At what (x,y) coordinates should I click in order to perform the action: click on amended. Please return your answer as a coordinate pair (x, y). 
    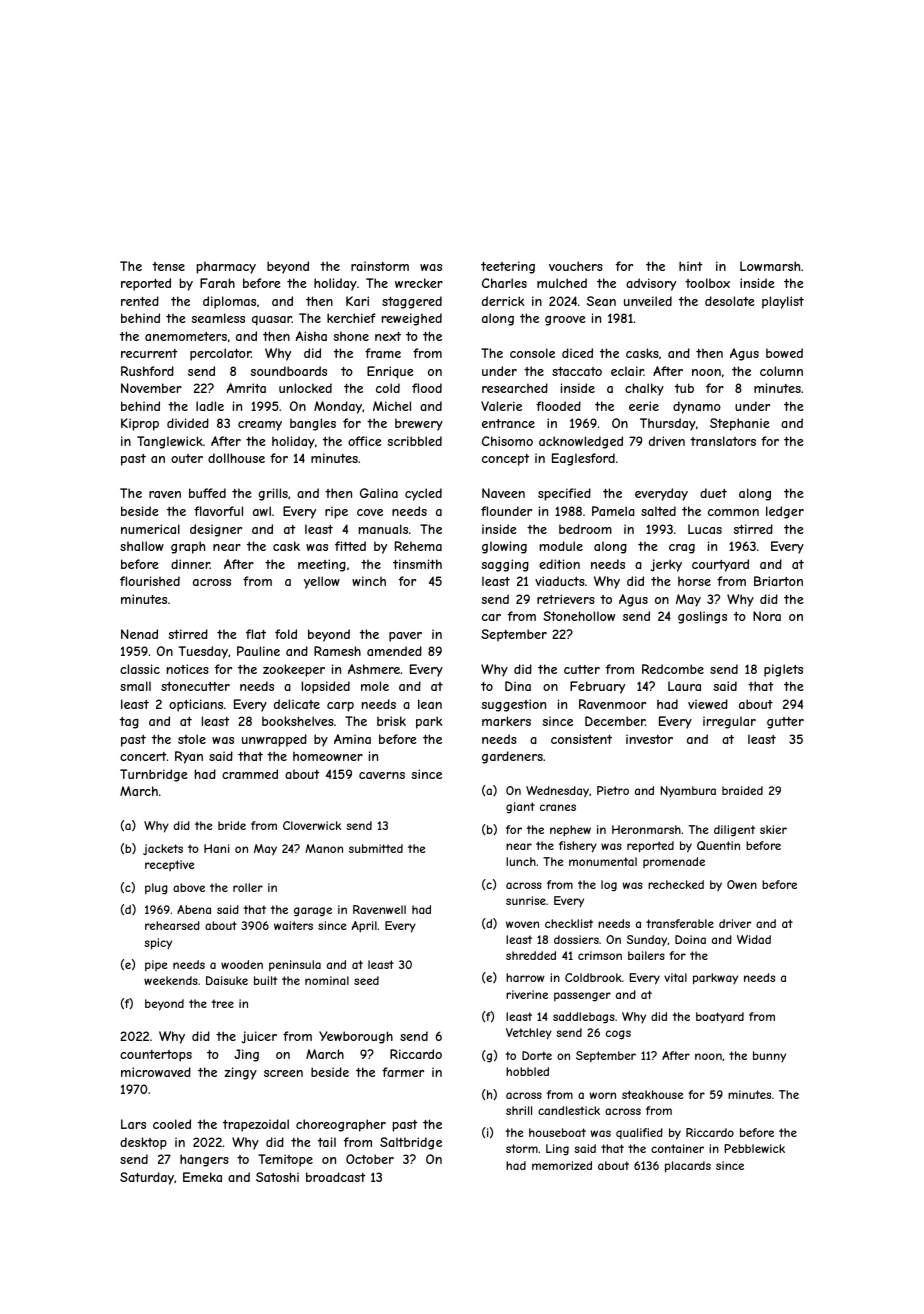
    Looking at the image, I should click on (394, 651).
